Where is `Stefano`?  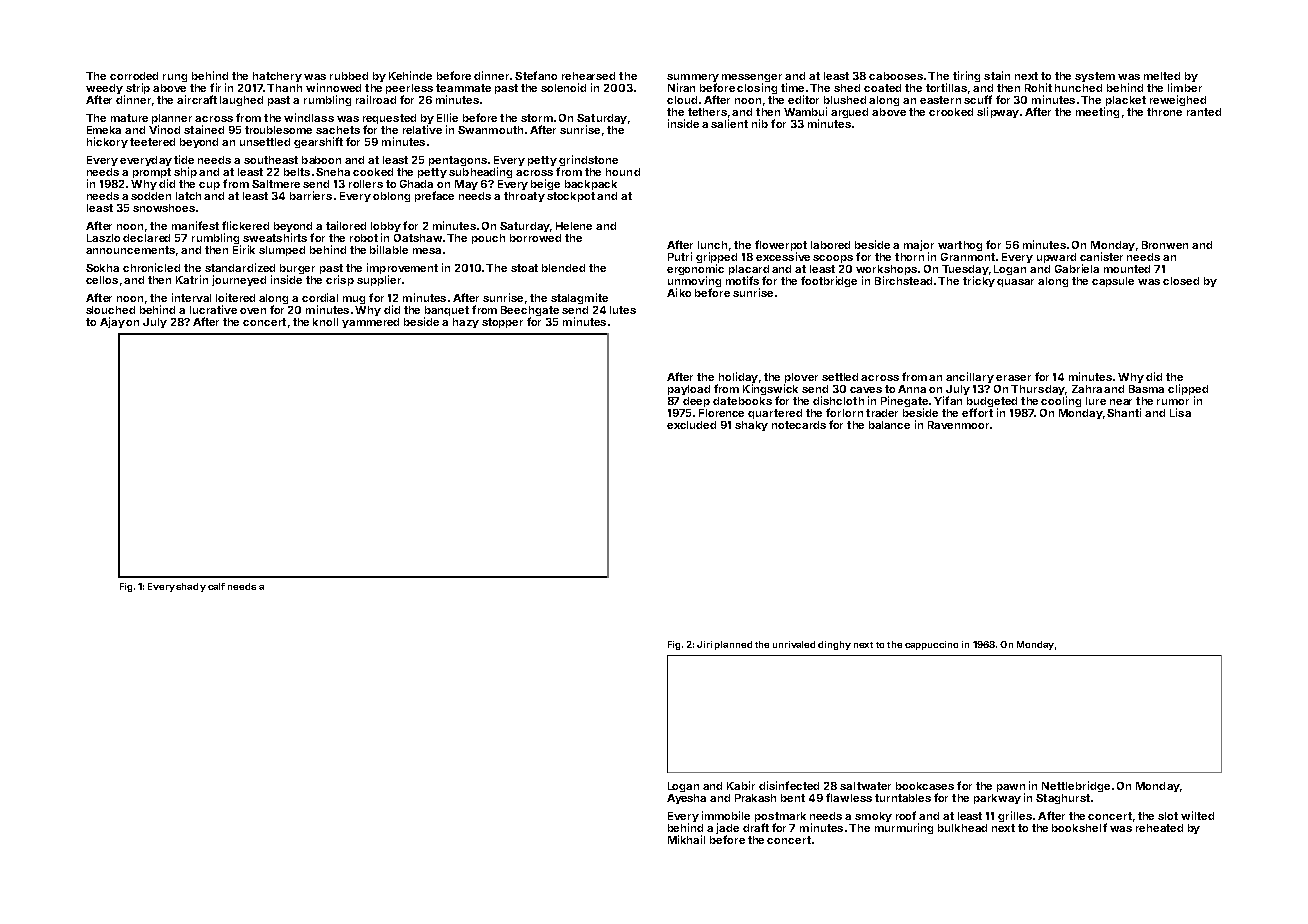
Stefano is located at coordinates (536, 75).
